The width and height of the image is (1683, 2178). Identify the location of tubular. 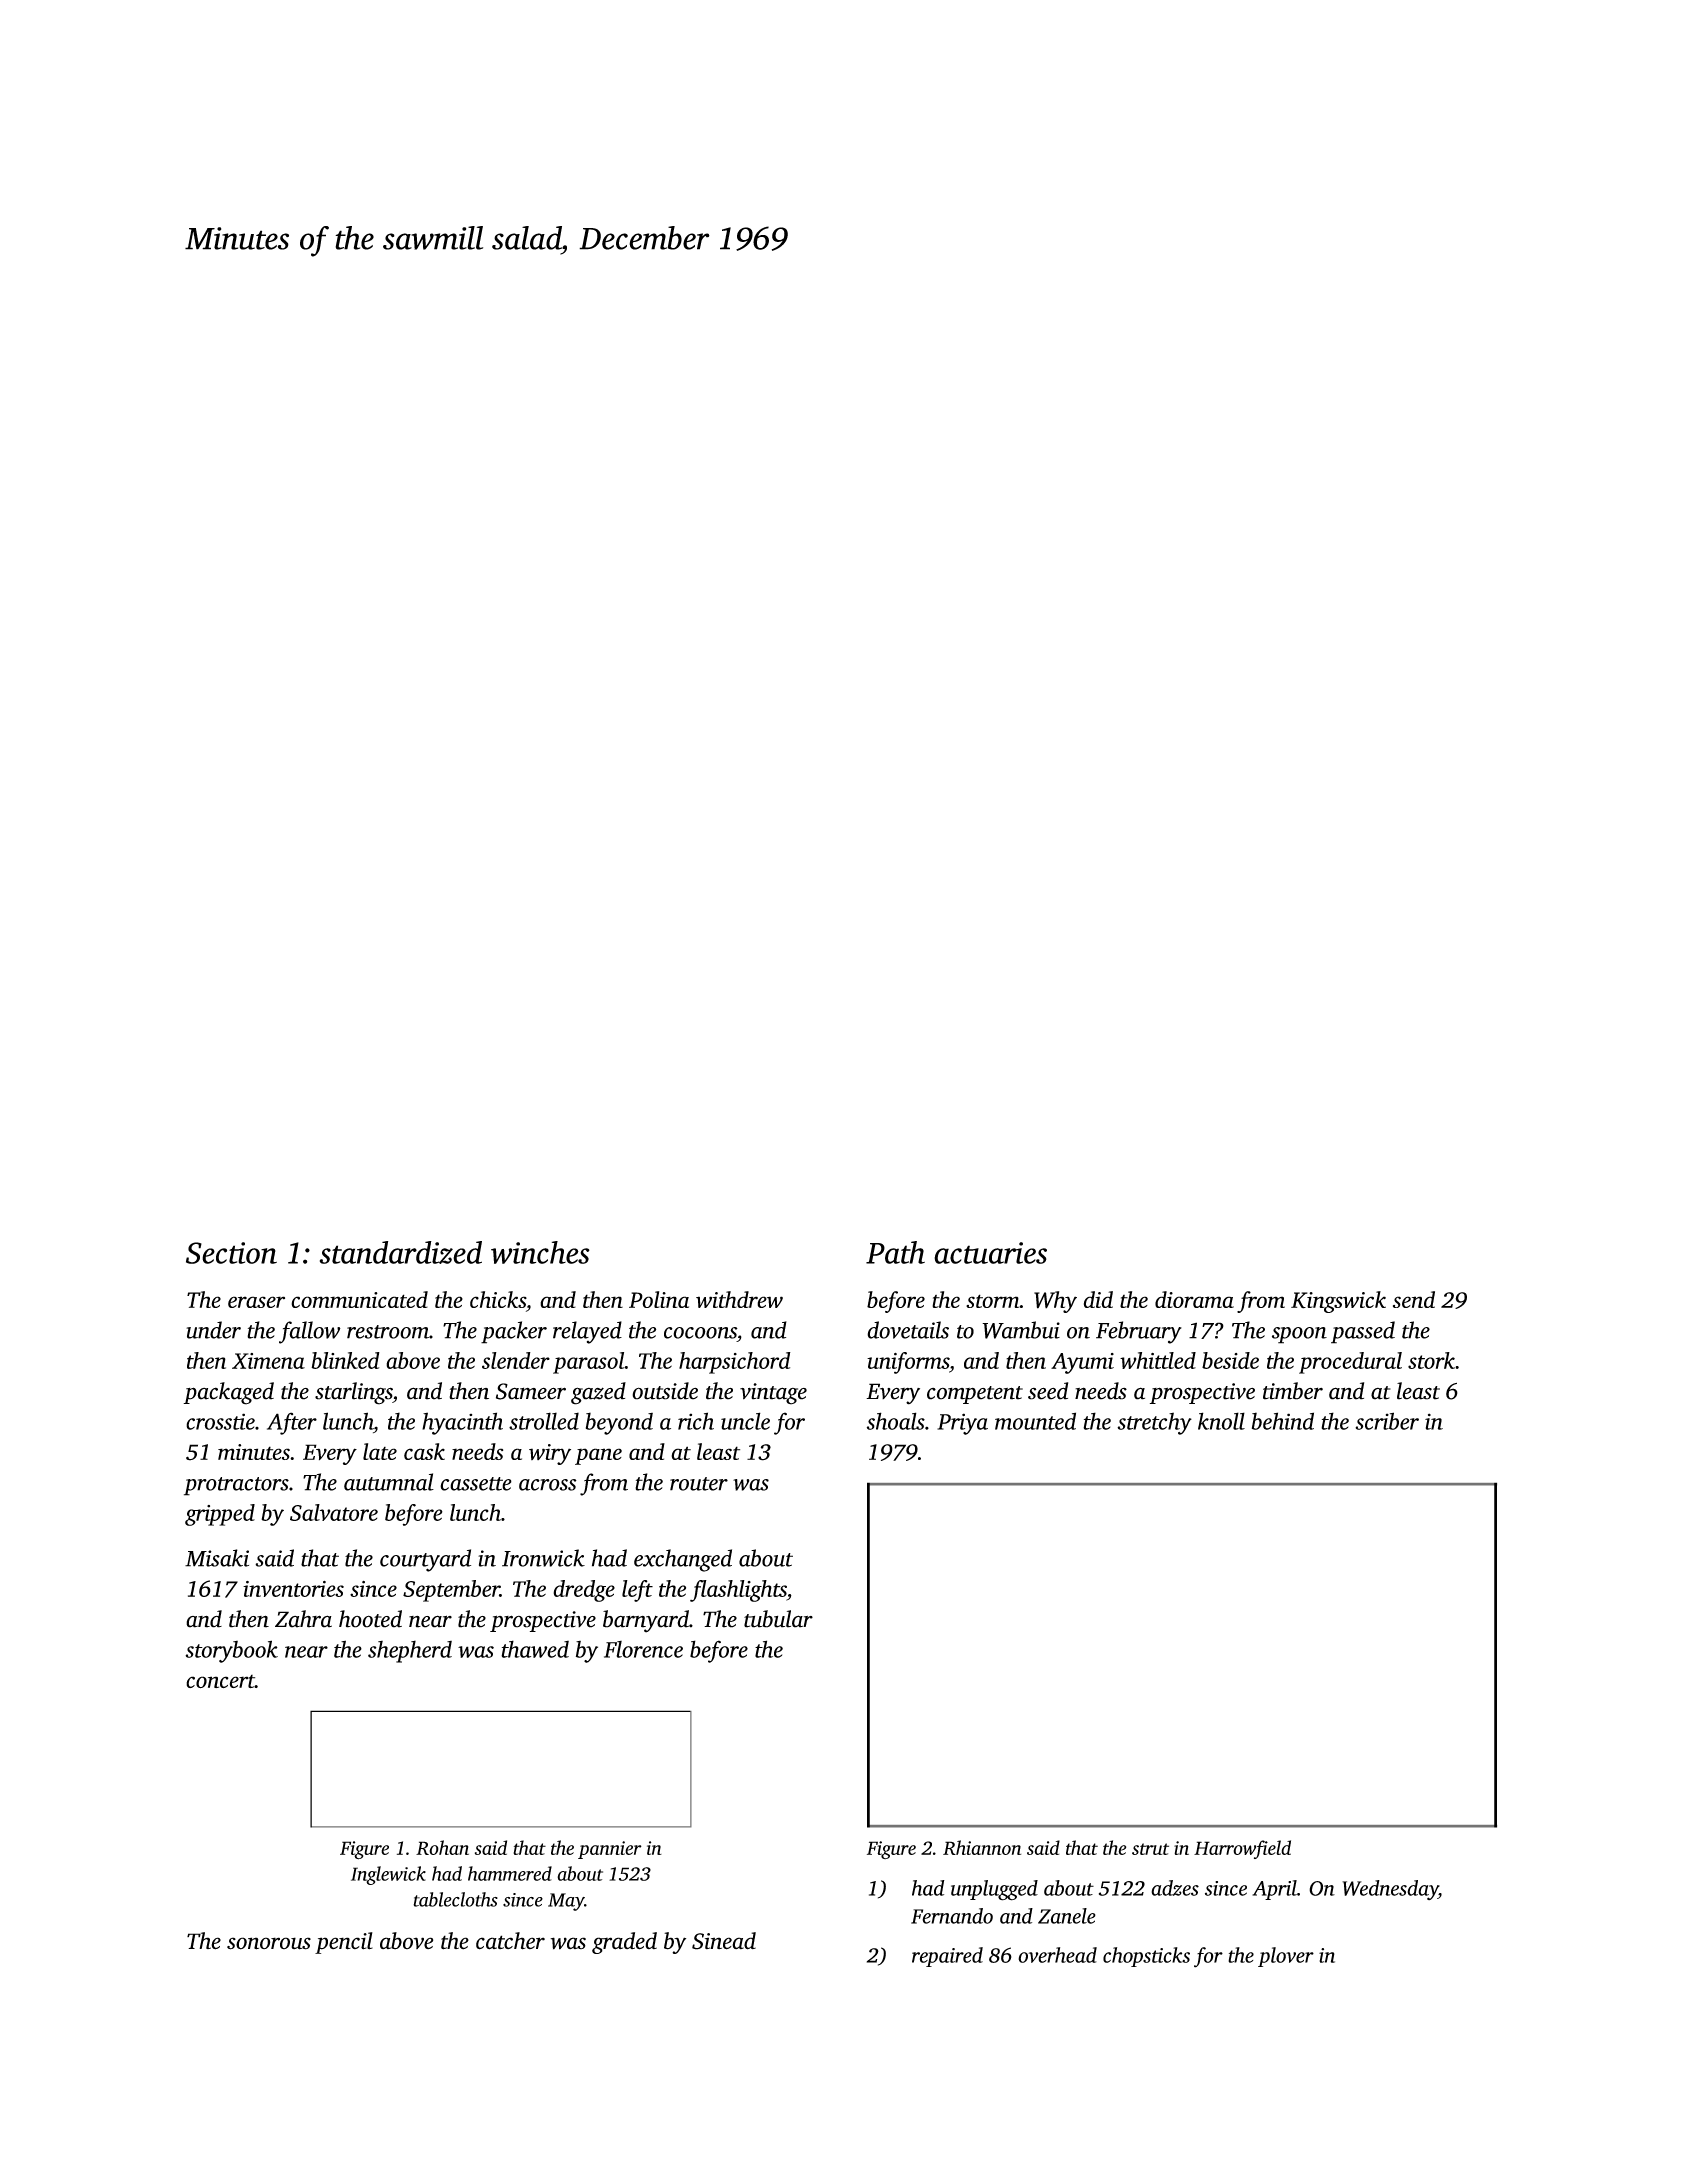
(778, 1619).
